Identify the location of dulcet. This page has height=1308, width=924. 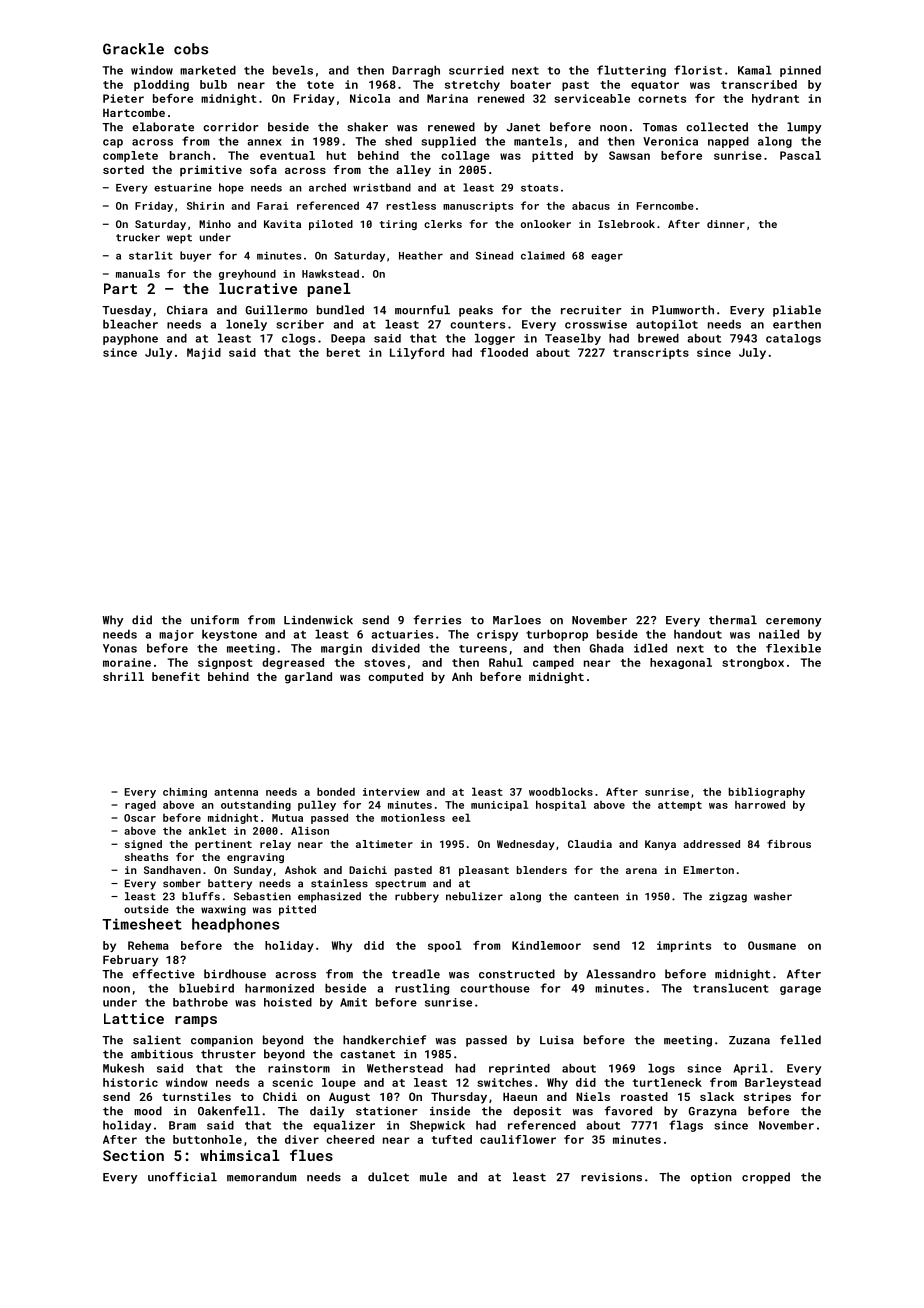
(388, 1177).
